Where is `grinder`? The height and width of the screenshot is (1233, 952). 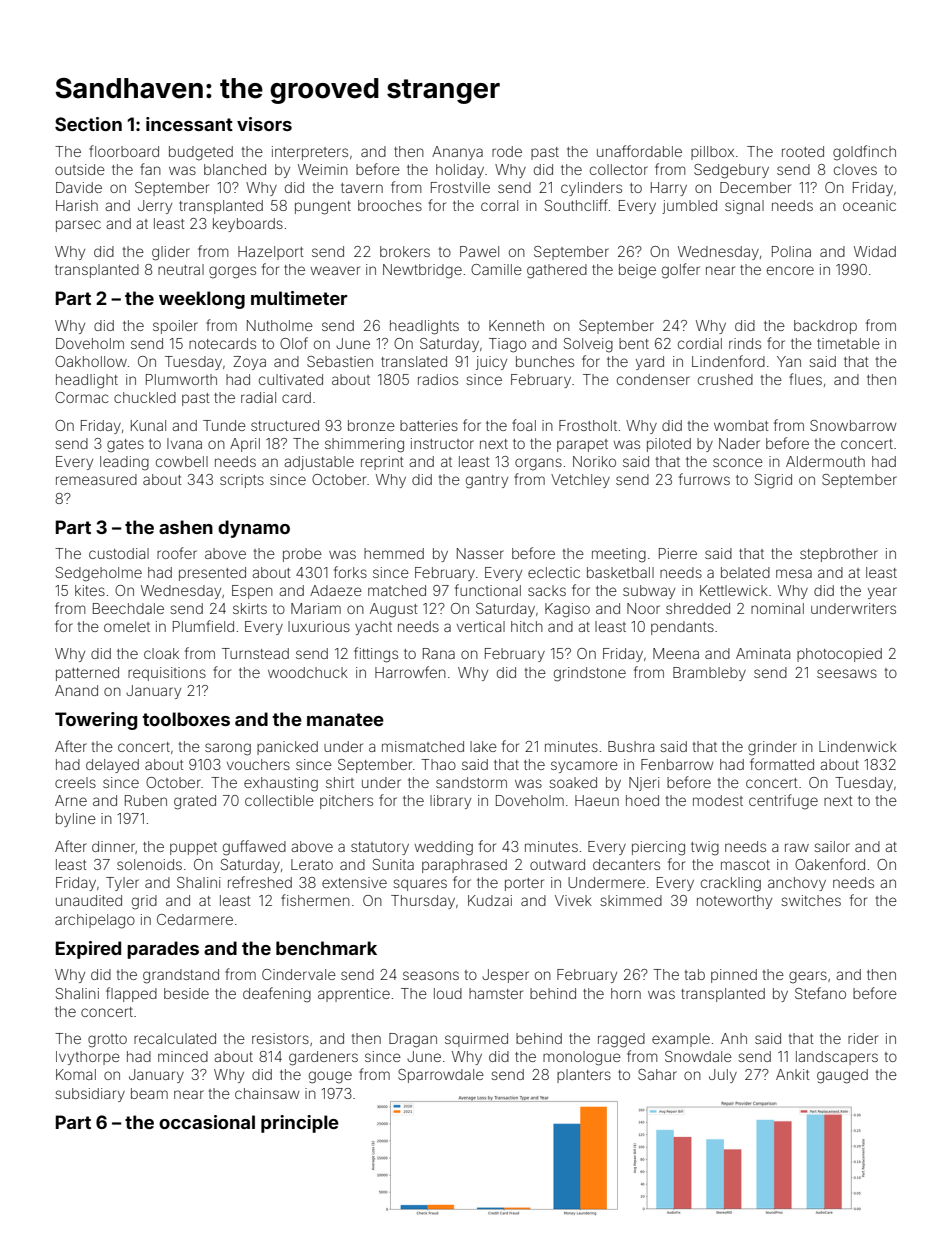
grinder is located at coordinates (772, 748).
